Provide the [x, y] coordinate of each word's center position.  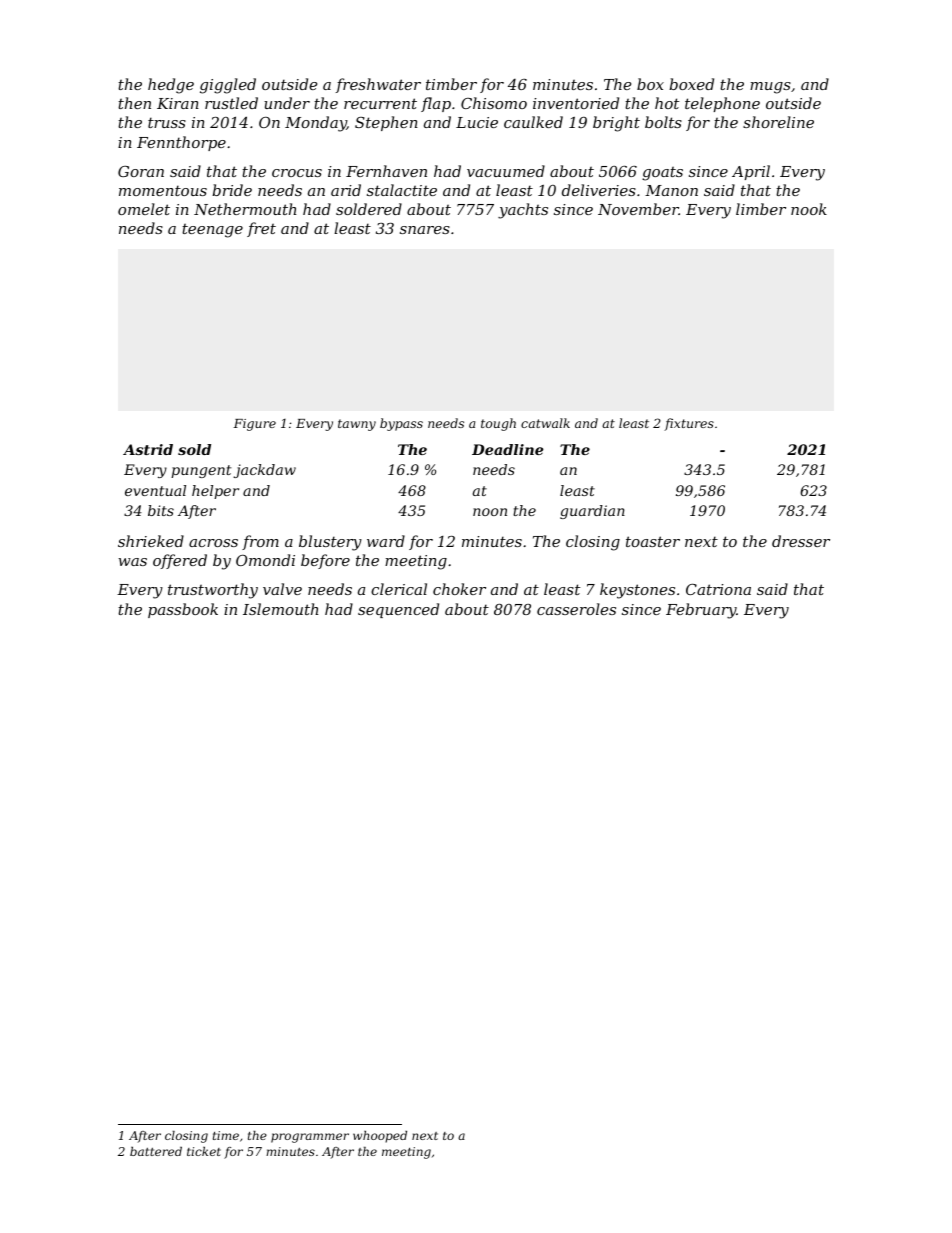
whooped [380, 1137]
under [287, 103]
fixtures [689, 424]
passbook [183, 610]
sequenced [398, 610]
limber [761, 209]
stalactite [402, 190]
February [701, 611]
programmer [310, 1138]
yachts [523, 211]
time [226, 1135]
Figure [254, 425]
